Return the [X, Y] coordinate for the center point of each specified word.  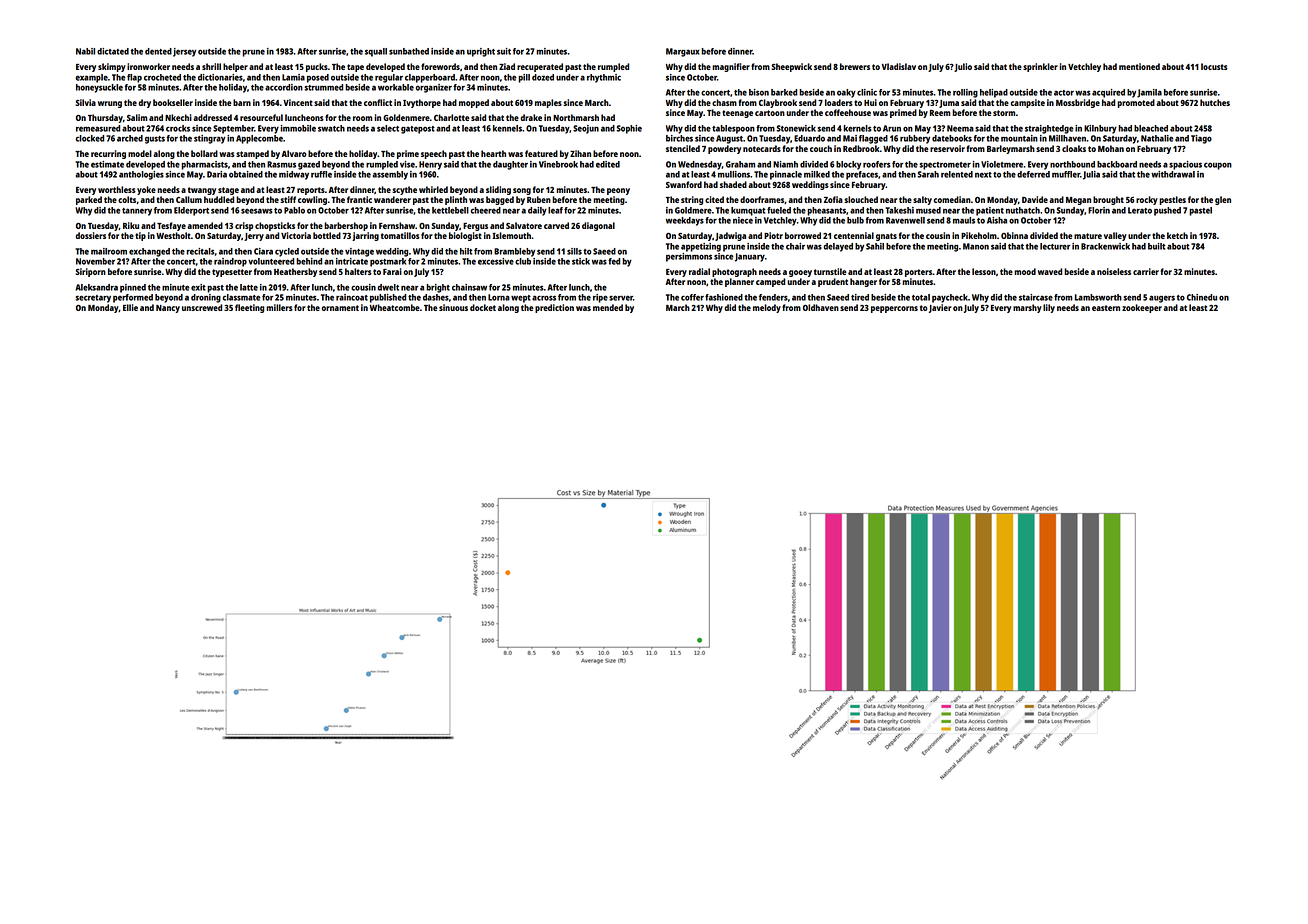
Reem [940, 113]
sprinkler [1040, 67]
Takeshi [899, 210]
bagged [500, 200]
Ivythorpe [422, 103]
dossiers [91, 235]
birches [679, 138]
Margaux [683, 52]
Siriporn [91, 272]
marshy [1027, 308]
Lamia [293, 77]
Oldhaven [821, 307]
